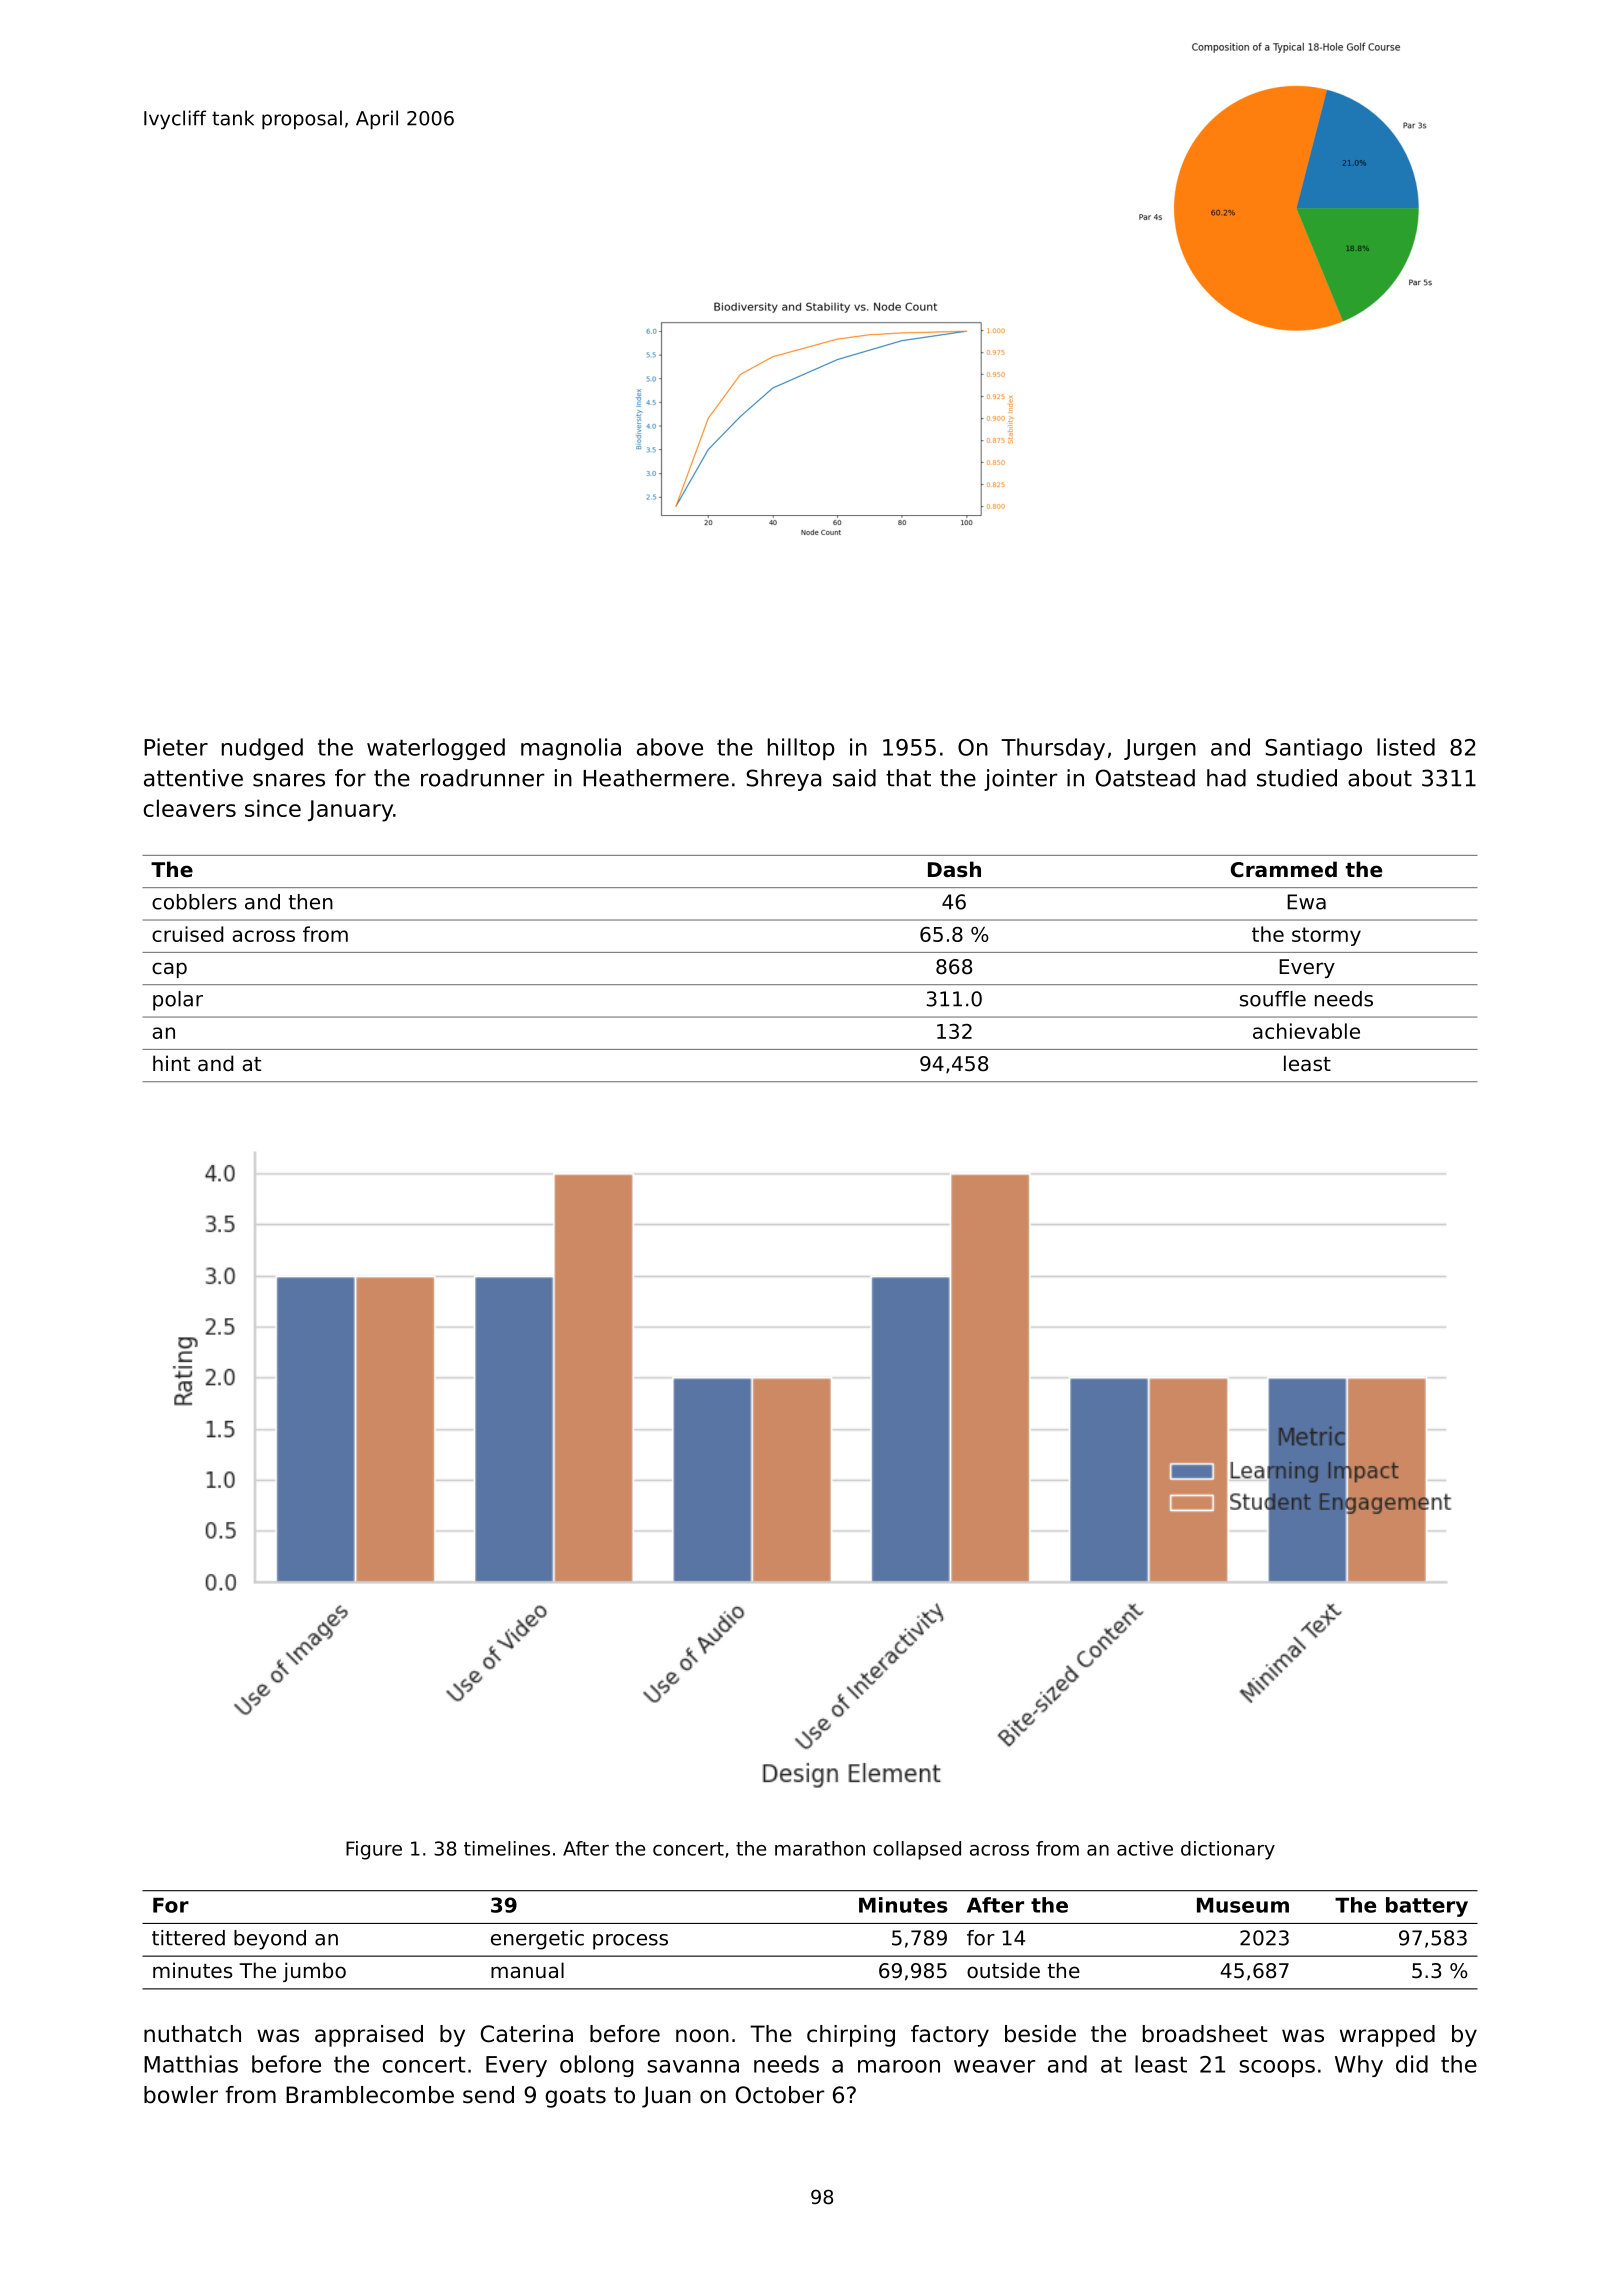 This screenshot has height=2292, width=1620. Describe the element at coordinates (270, 1940) in the screenshot. I see `beyond` at that location.
